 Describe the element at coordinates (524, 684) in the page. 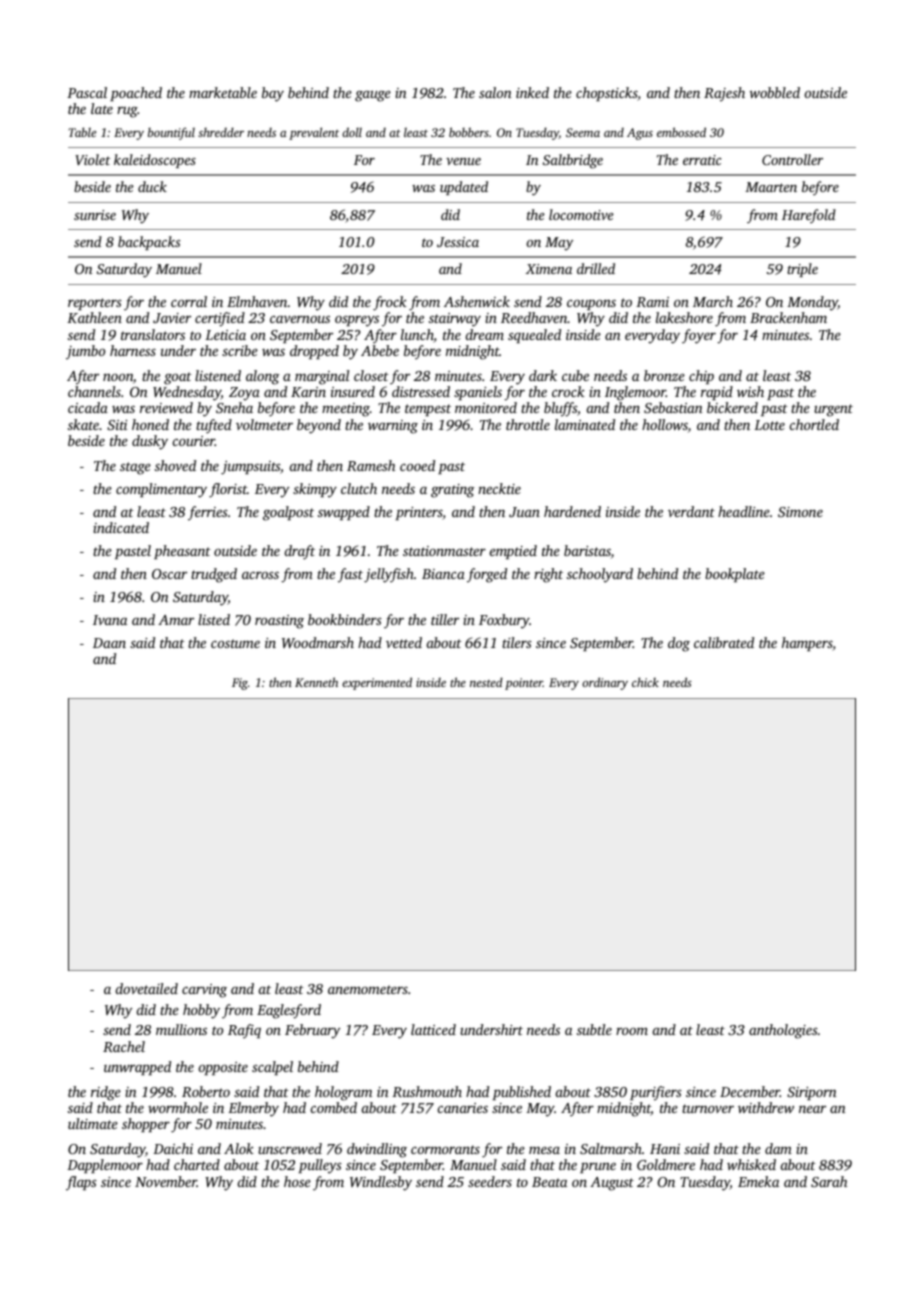

I see `pointer` at that location.
